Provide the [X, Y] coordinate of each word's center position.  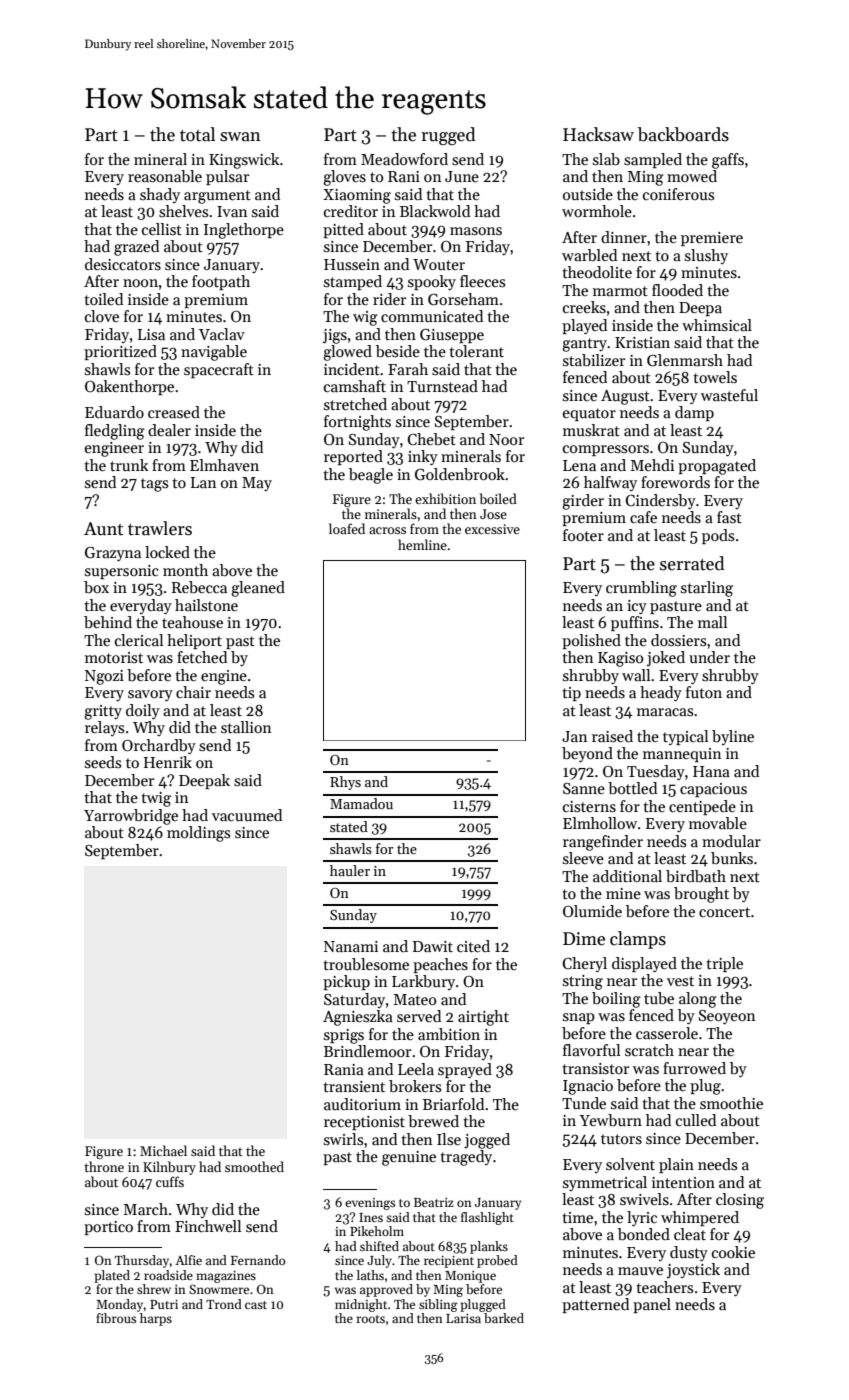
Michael [163, 1150]
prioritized [120, 352]
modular [731, 841]
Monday [119, 1305]
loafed [347, 528]
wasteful [729, 395]
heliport [194, 641]
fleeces [482, 281]
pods [718, 536]
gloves [344, 178]
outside [588, 194]
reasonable [165, 176]
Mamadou [361, 803]
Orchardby [159, 747]
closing [740, 1201]
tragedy [466, 1158]
